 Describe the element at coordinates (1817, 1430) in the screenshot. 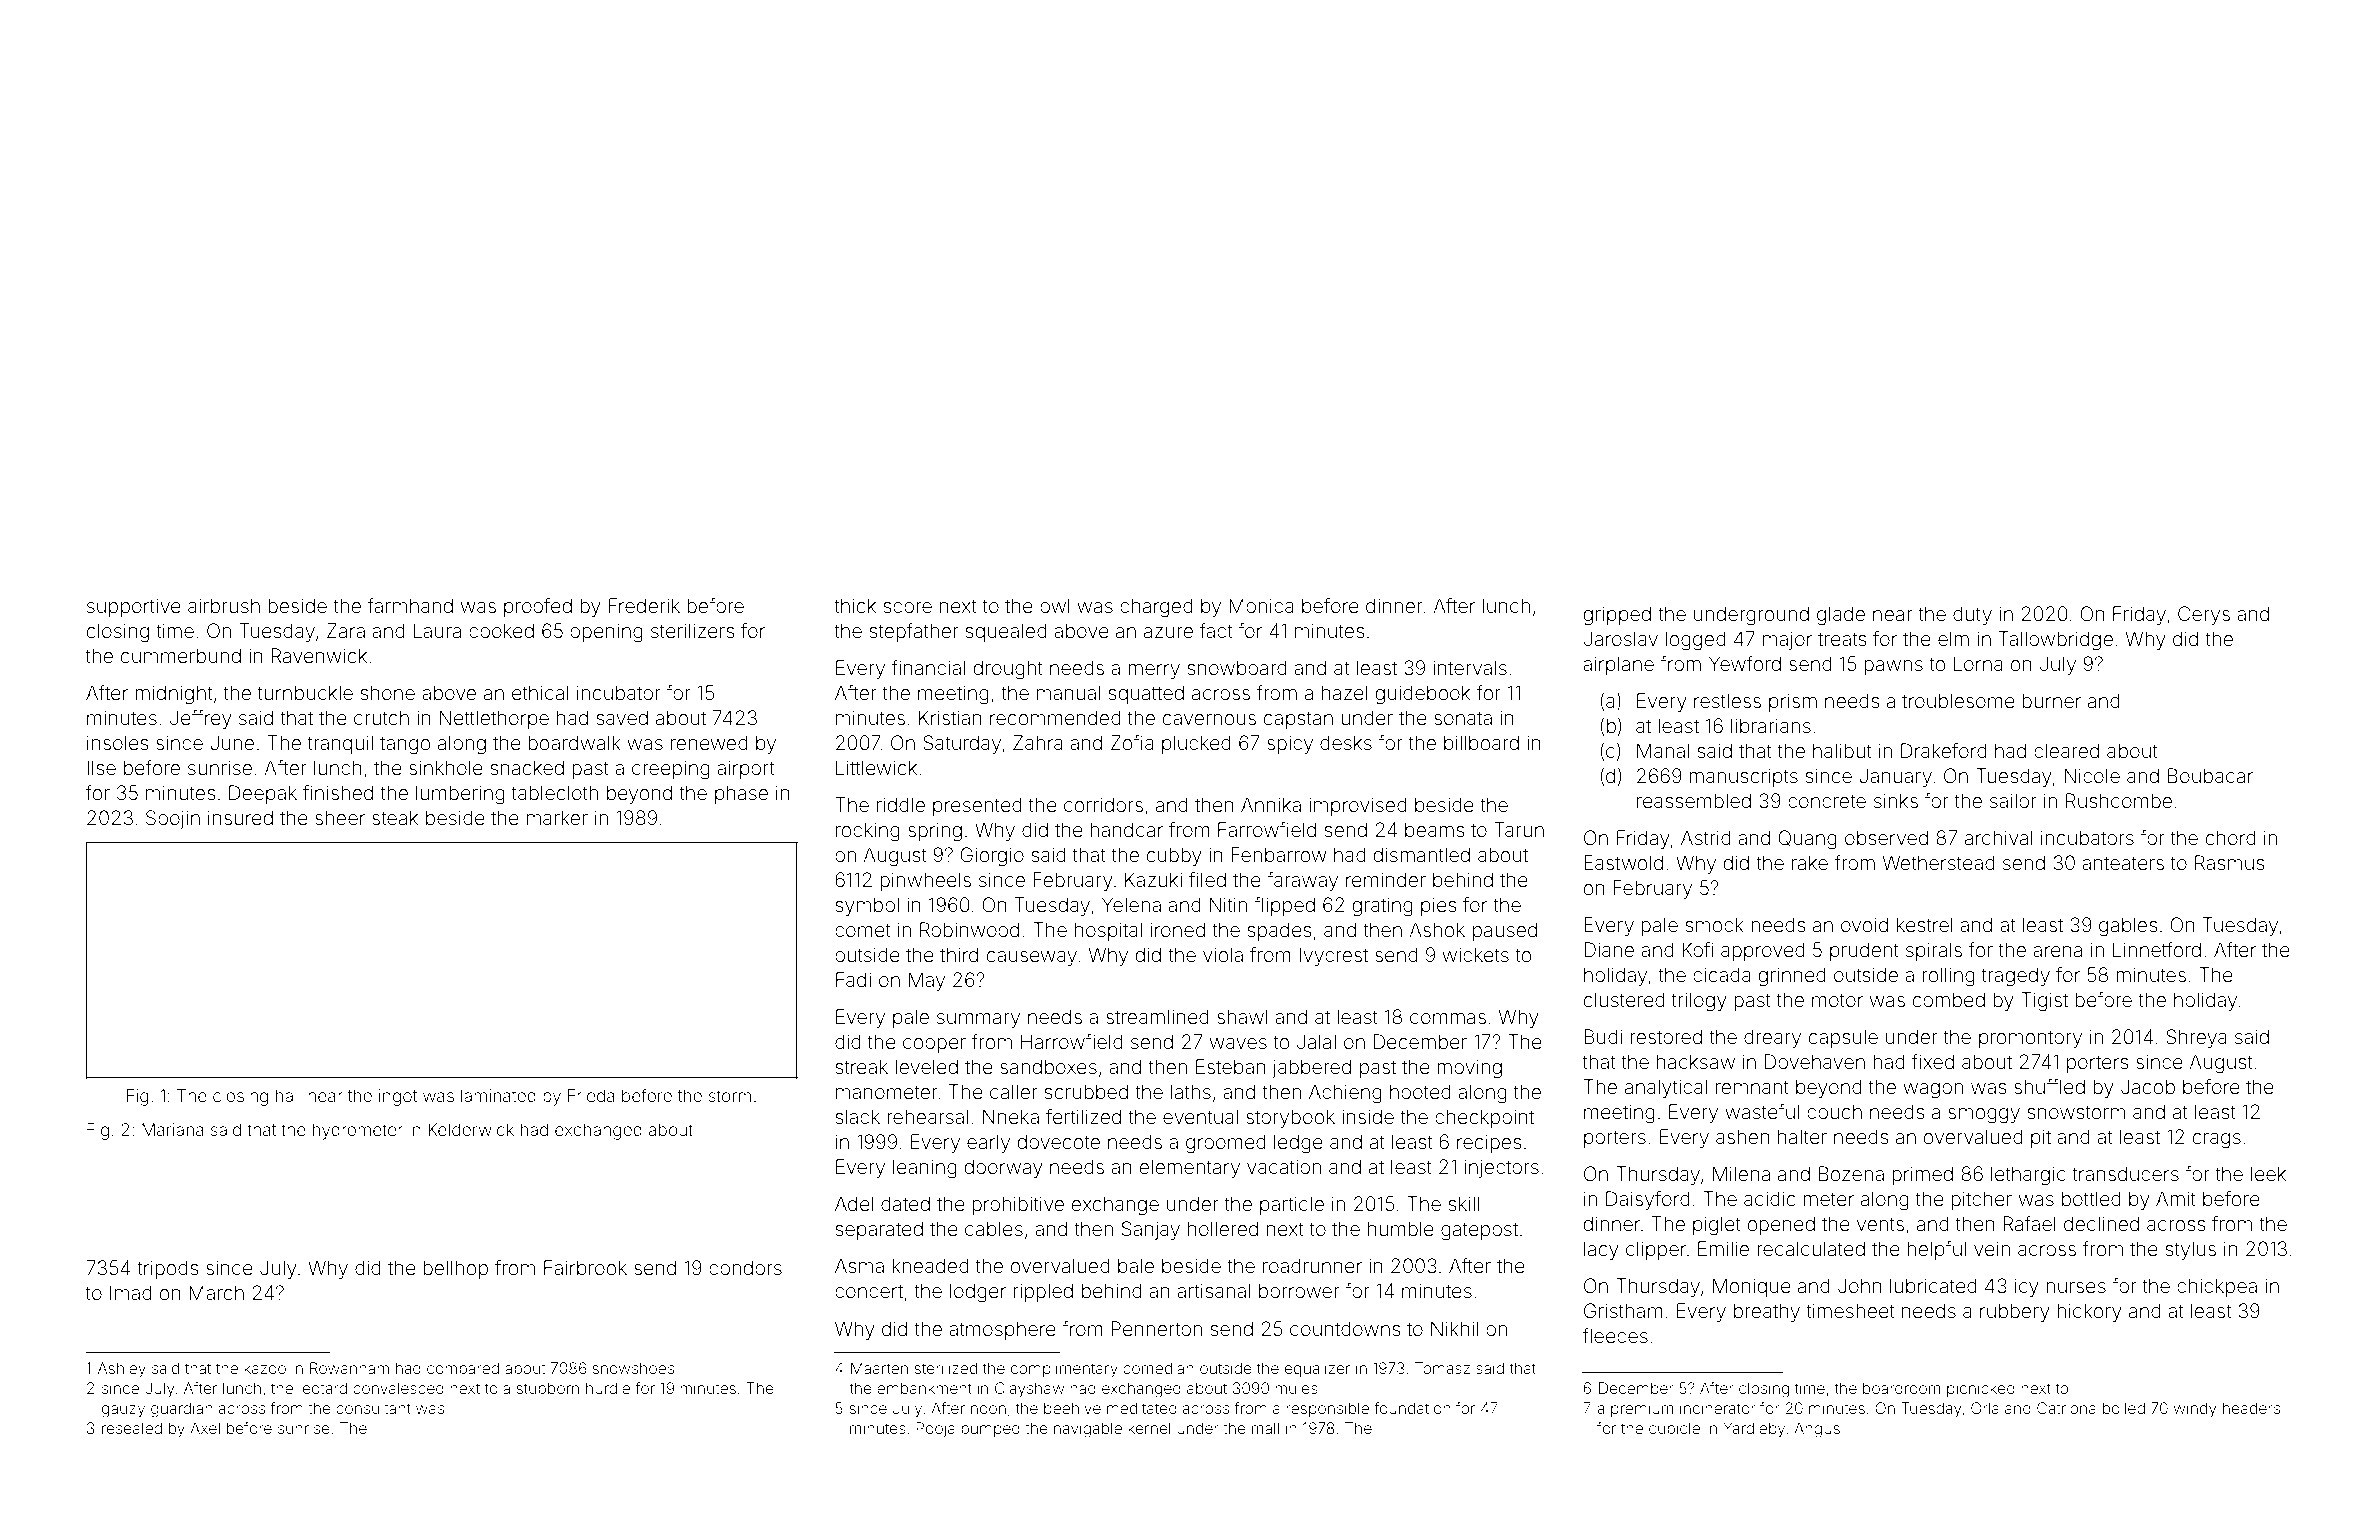

I see `Angus` at that location.
